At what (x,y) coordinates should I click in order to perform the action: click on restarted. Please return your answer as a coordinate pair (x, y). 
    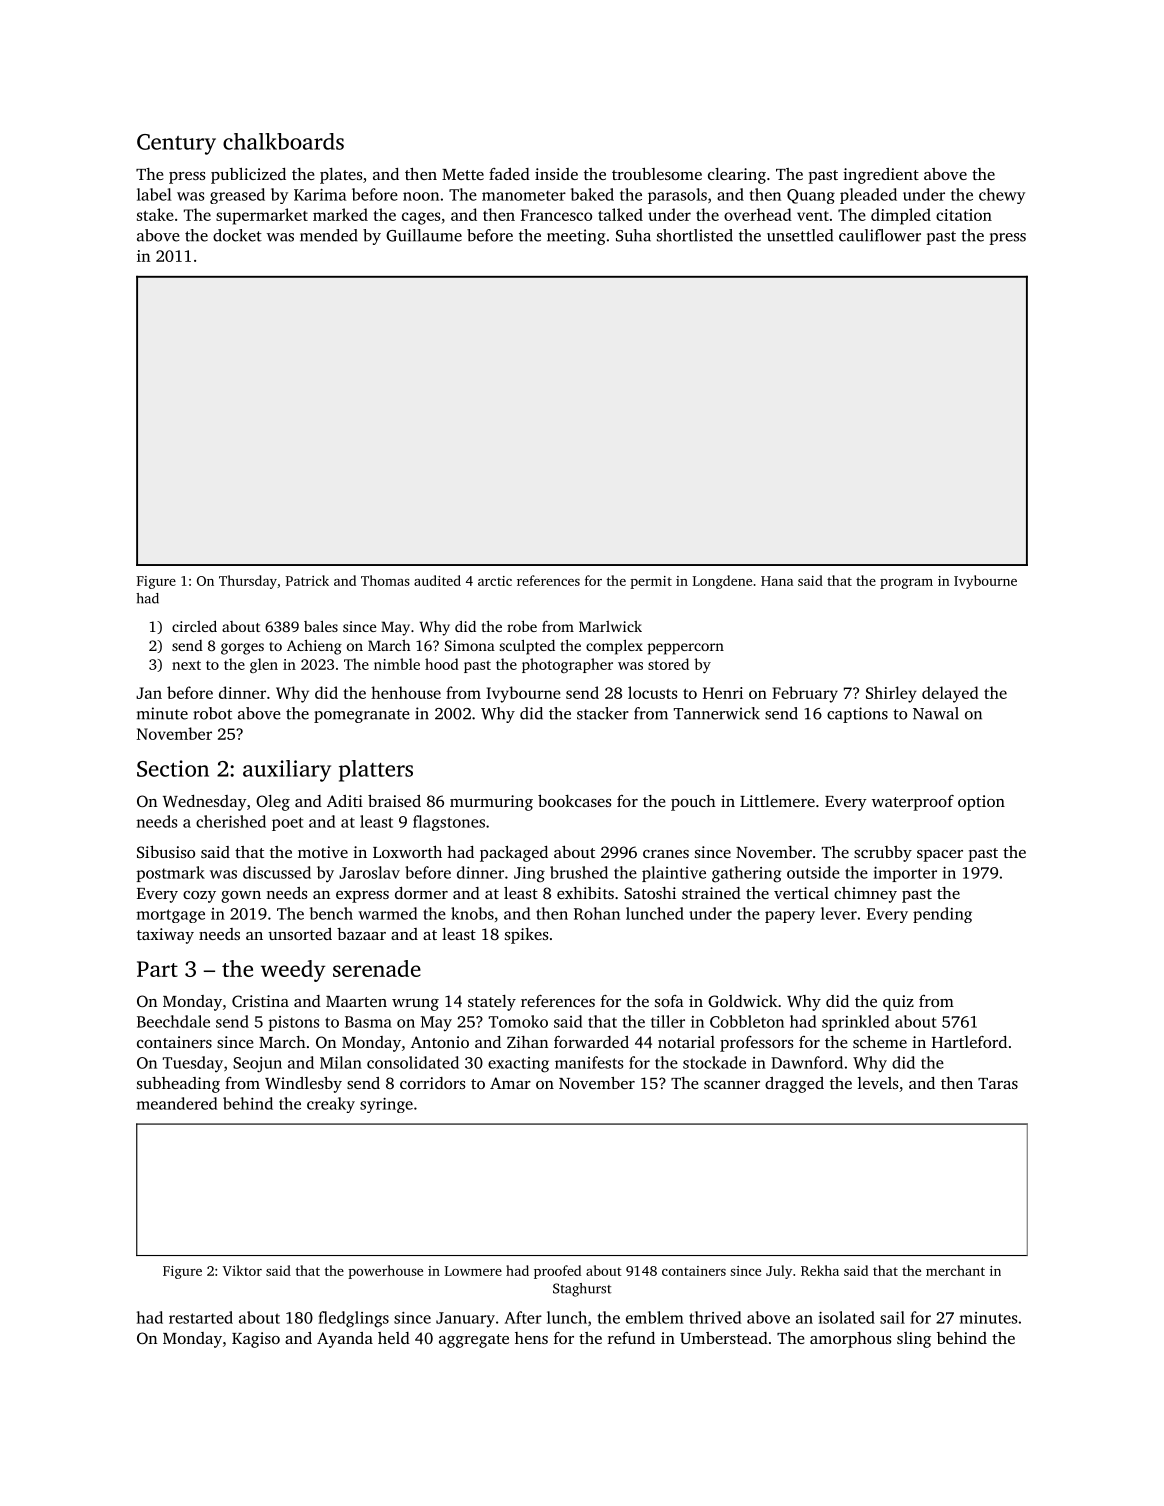
    Looking at the image, I should click on (201, 1317).
